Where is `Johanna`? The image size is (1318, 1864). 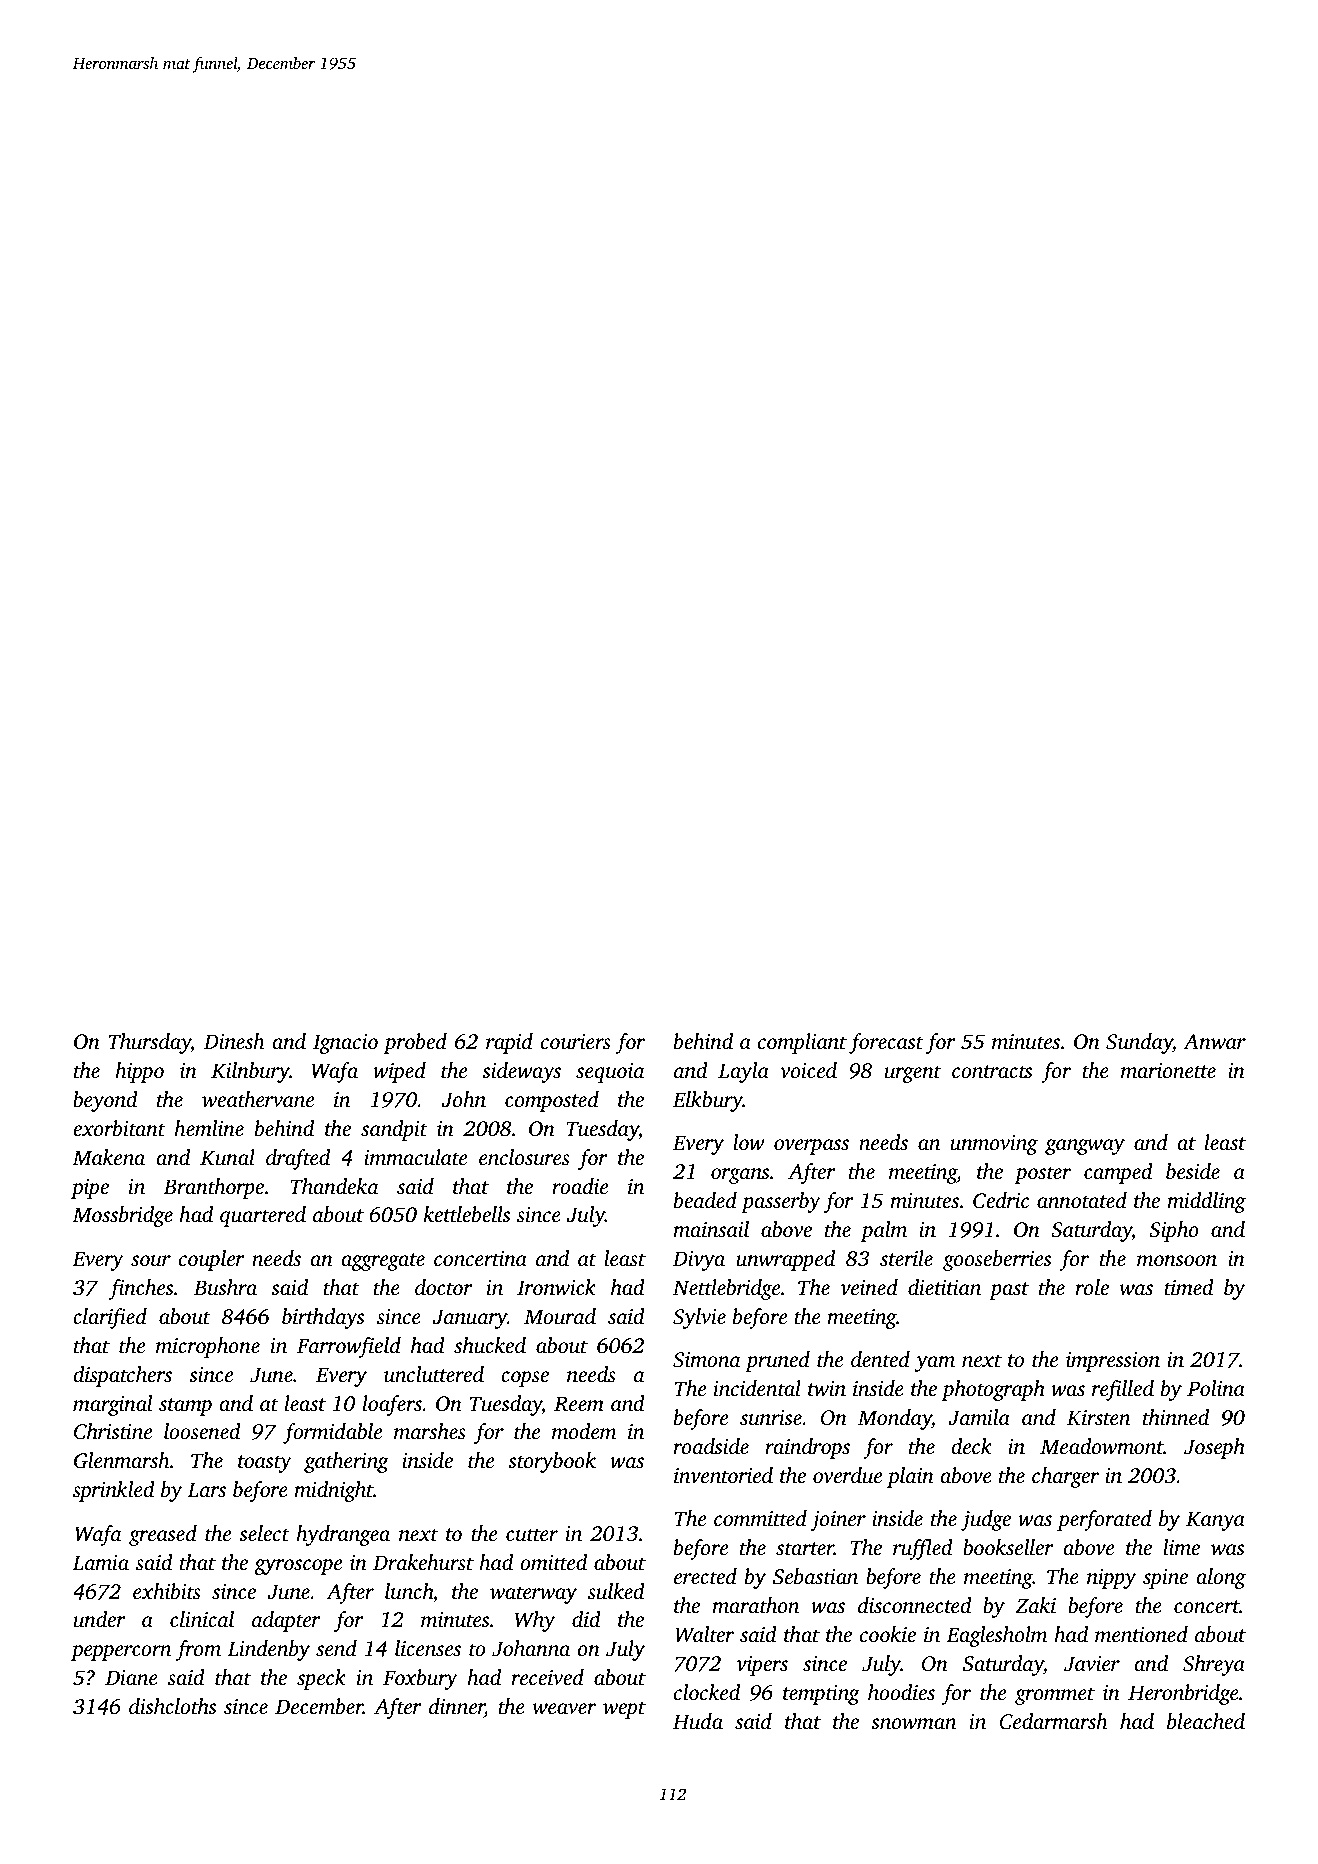
Johanna is located at coordinates (531, 1648).
